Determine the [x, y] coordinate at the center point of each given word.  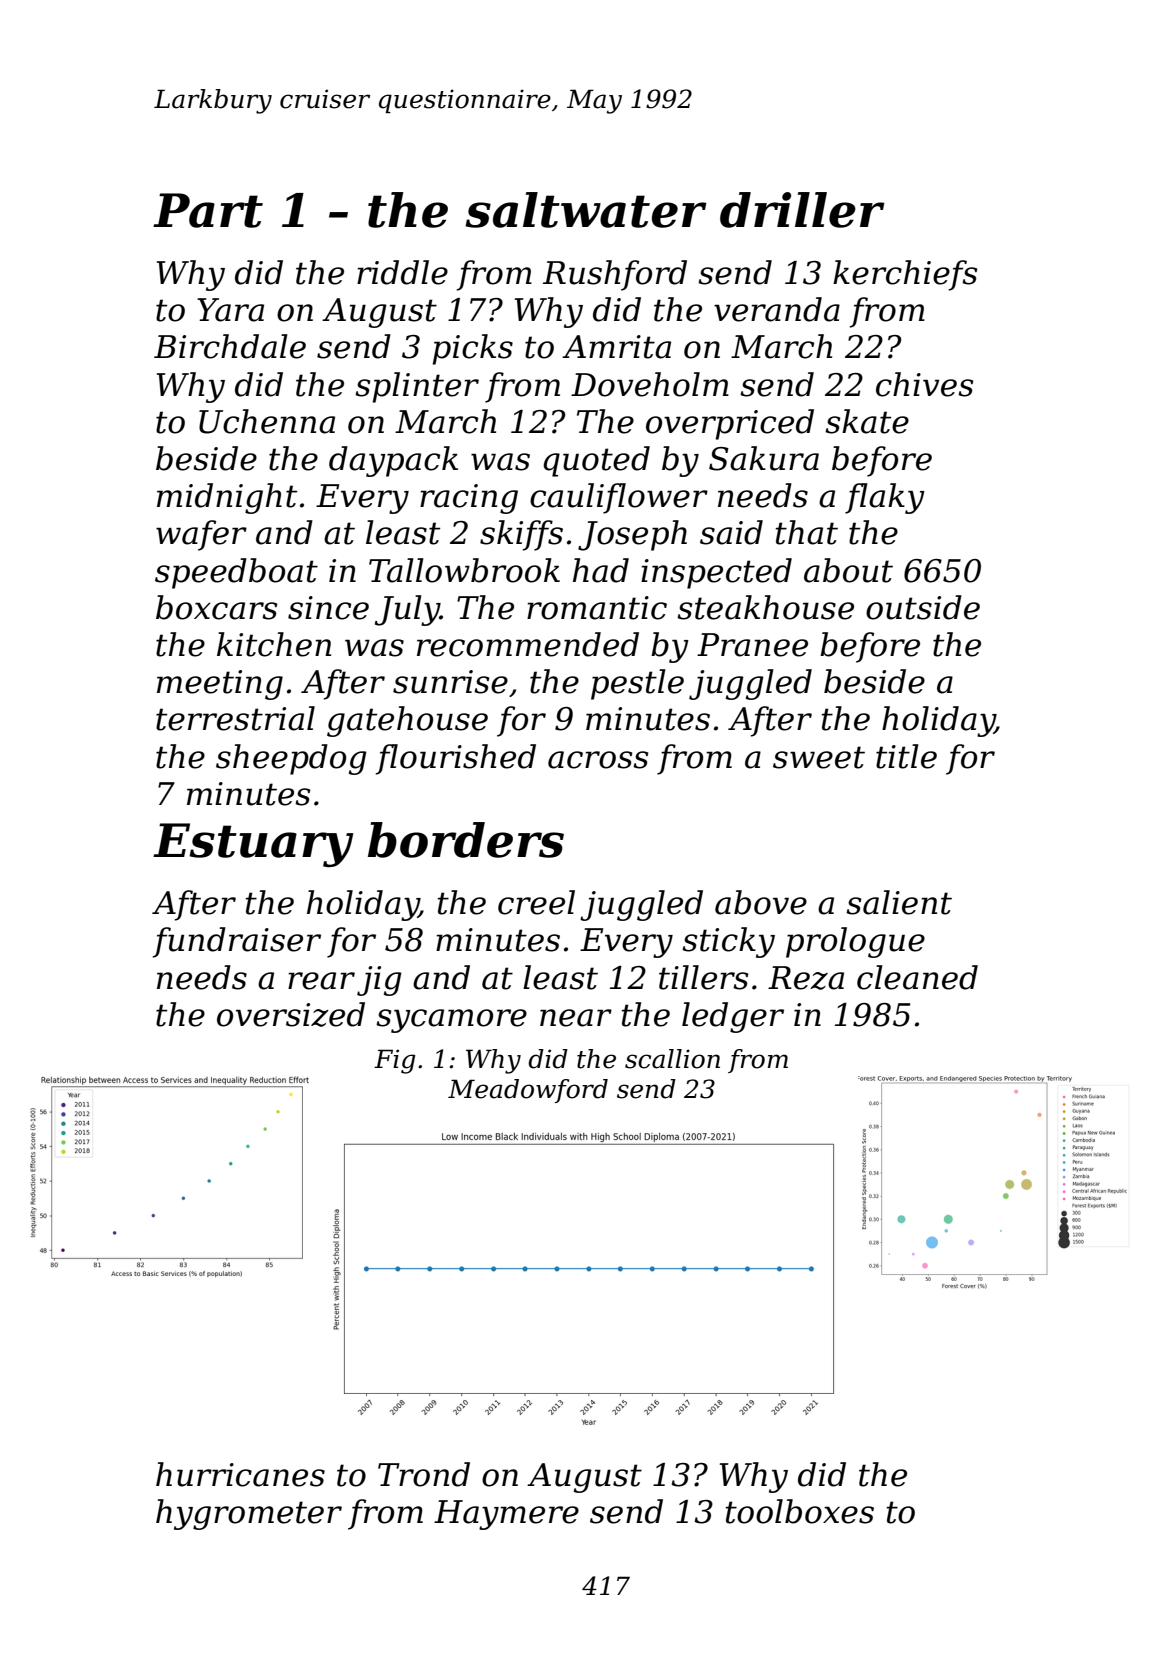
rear [321, 981]
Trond [424, 1474]
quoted [596, 461]
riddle [402, 272]
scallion [672, 1059]
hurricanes [240, 1474]
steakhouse [765, 607]
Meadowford [528, 1091]
